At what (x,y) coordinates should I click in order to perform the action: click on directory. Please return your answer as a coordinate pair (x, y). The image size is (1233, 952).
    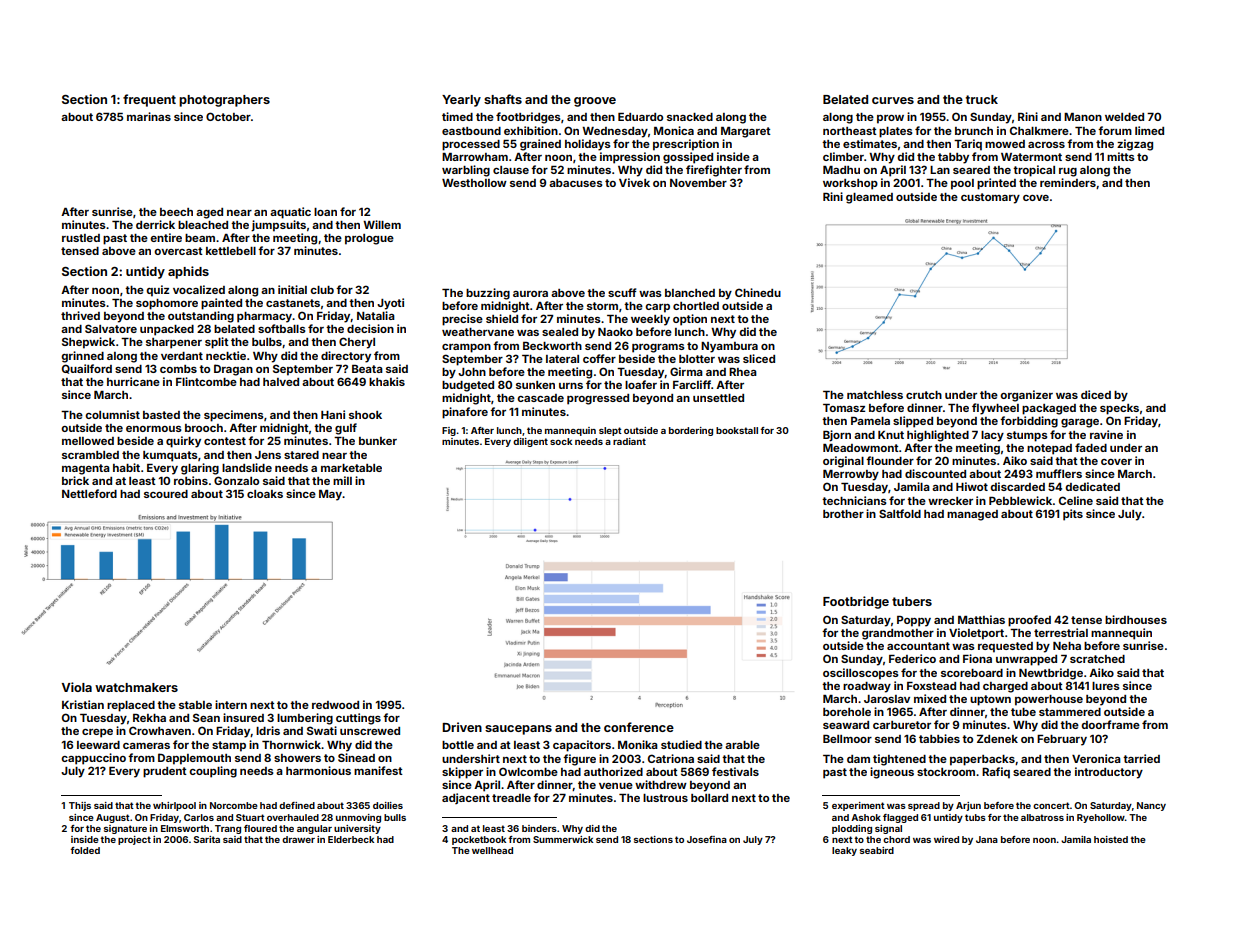
    Looking at the image, I should click on (346, 357).
